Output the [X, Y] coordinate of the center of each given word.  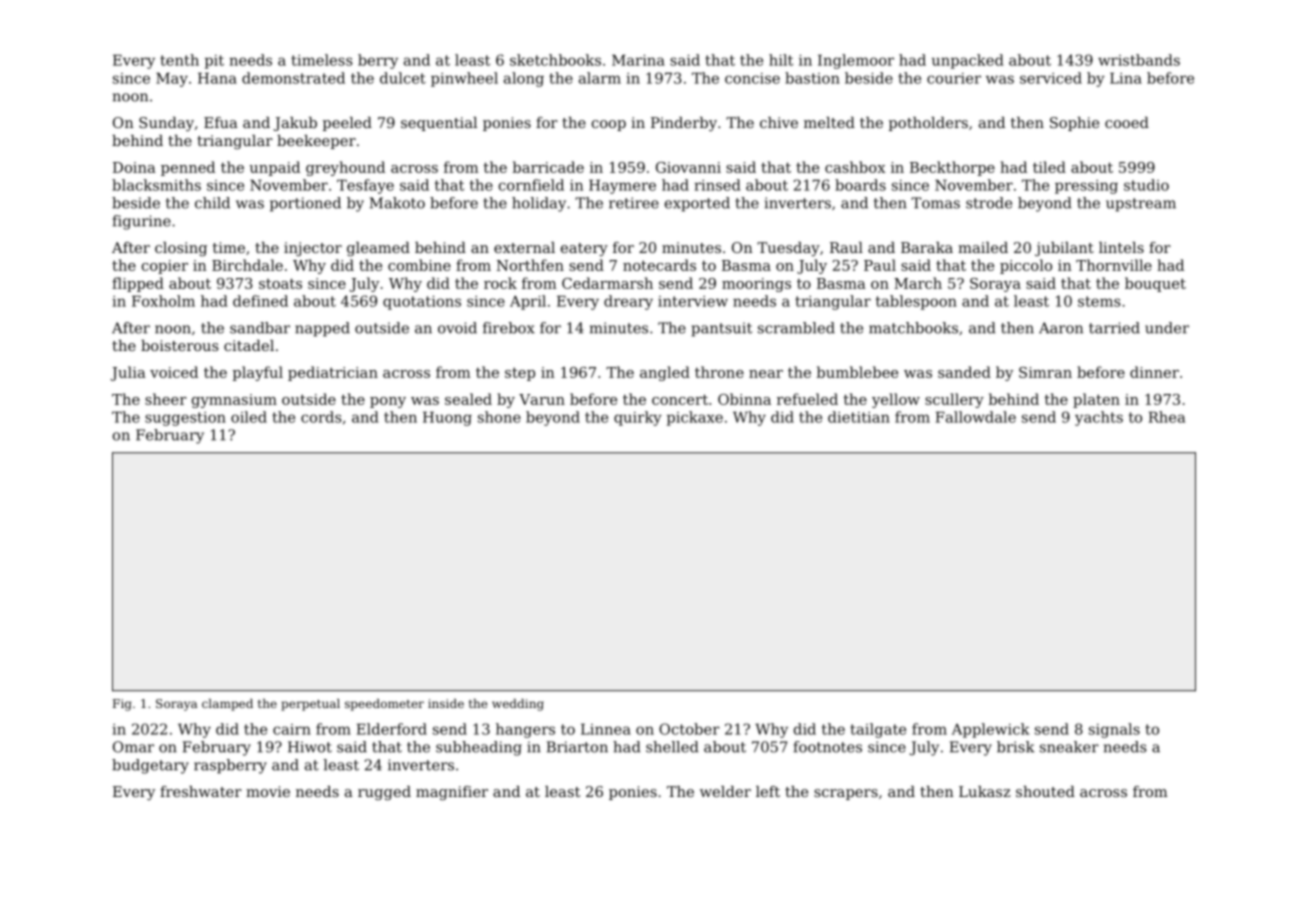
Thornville [1114, 265]
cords [321, 417]
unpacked [968, 61]
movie [268, 791]
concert [680, 399]
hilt [781, 60]
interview [693, 301]
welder [725, 791]
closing [181, 249]
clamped [227, 705]
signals [1114, 730]
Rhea [1167, 417]
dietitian [859, 417]
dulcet [403, 78]
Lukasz [984, 791]
